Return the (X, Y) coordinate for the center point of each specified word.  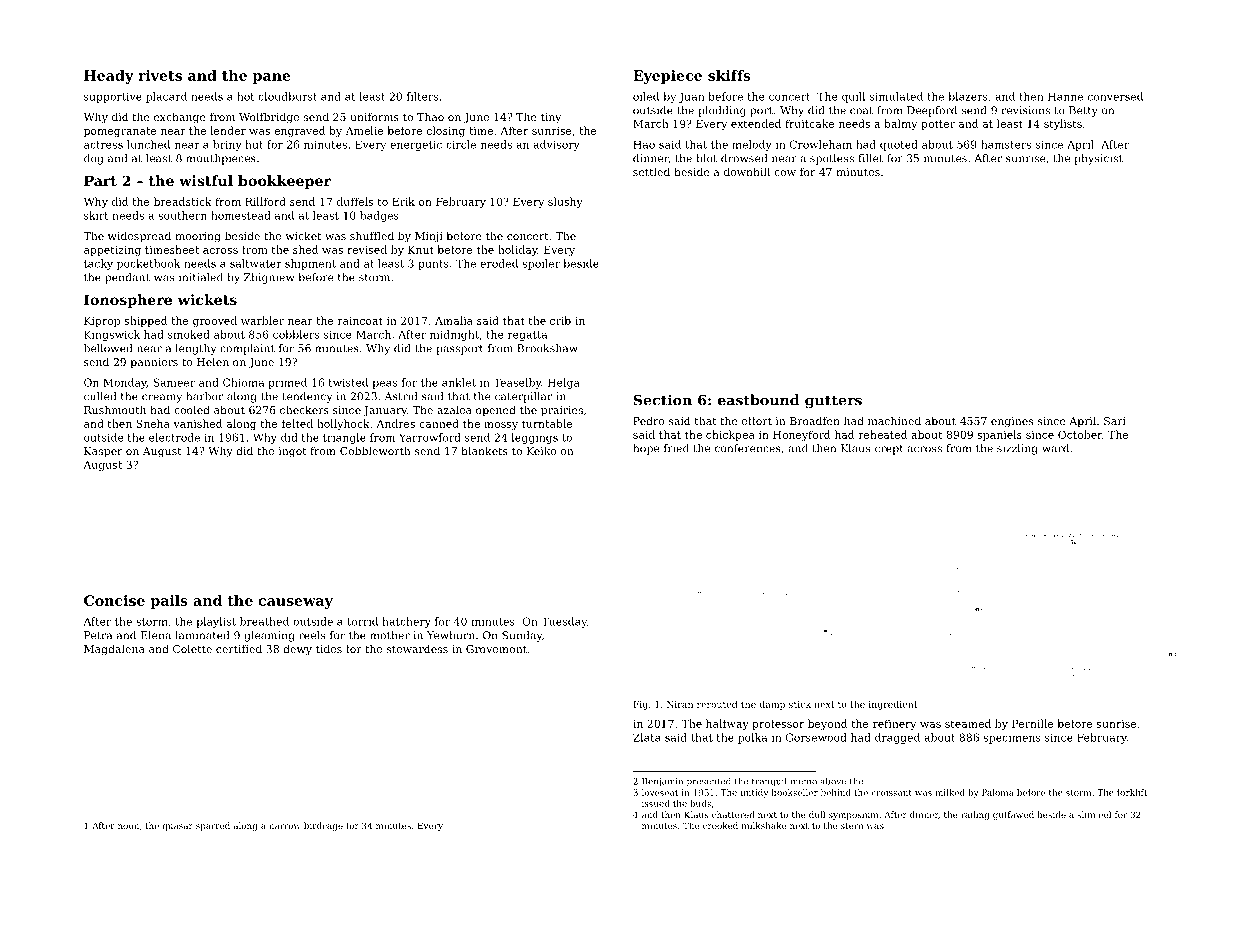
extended (756, 123)
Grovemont (496, 649)
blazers (968, 96)
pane (272, 78)
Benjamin (662, 782)
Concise (114, 600)
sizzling (1017, 449)
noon (128, 826)
